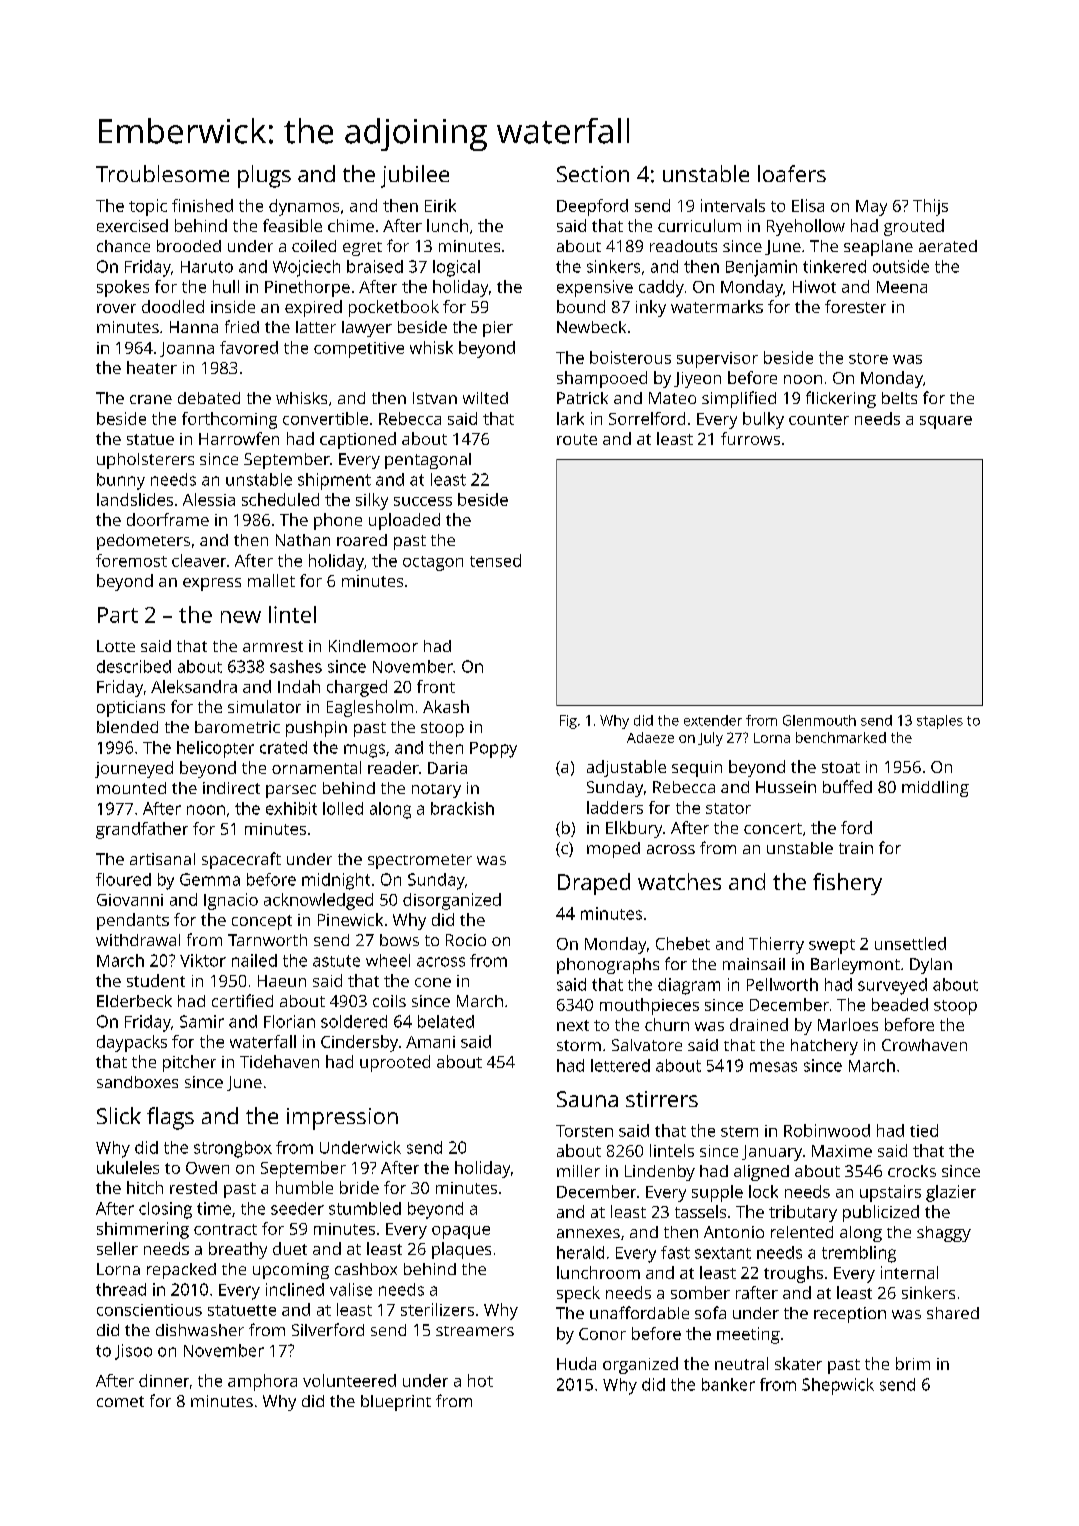 The height and width of the screenshot is (1526, 1079). I want to click on plugs, so click(264, 176).
